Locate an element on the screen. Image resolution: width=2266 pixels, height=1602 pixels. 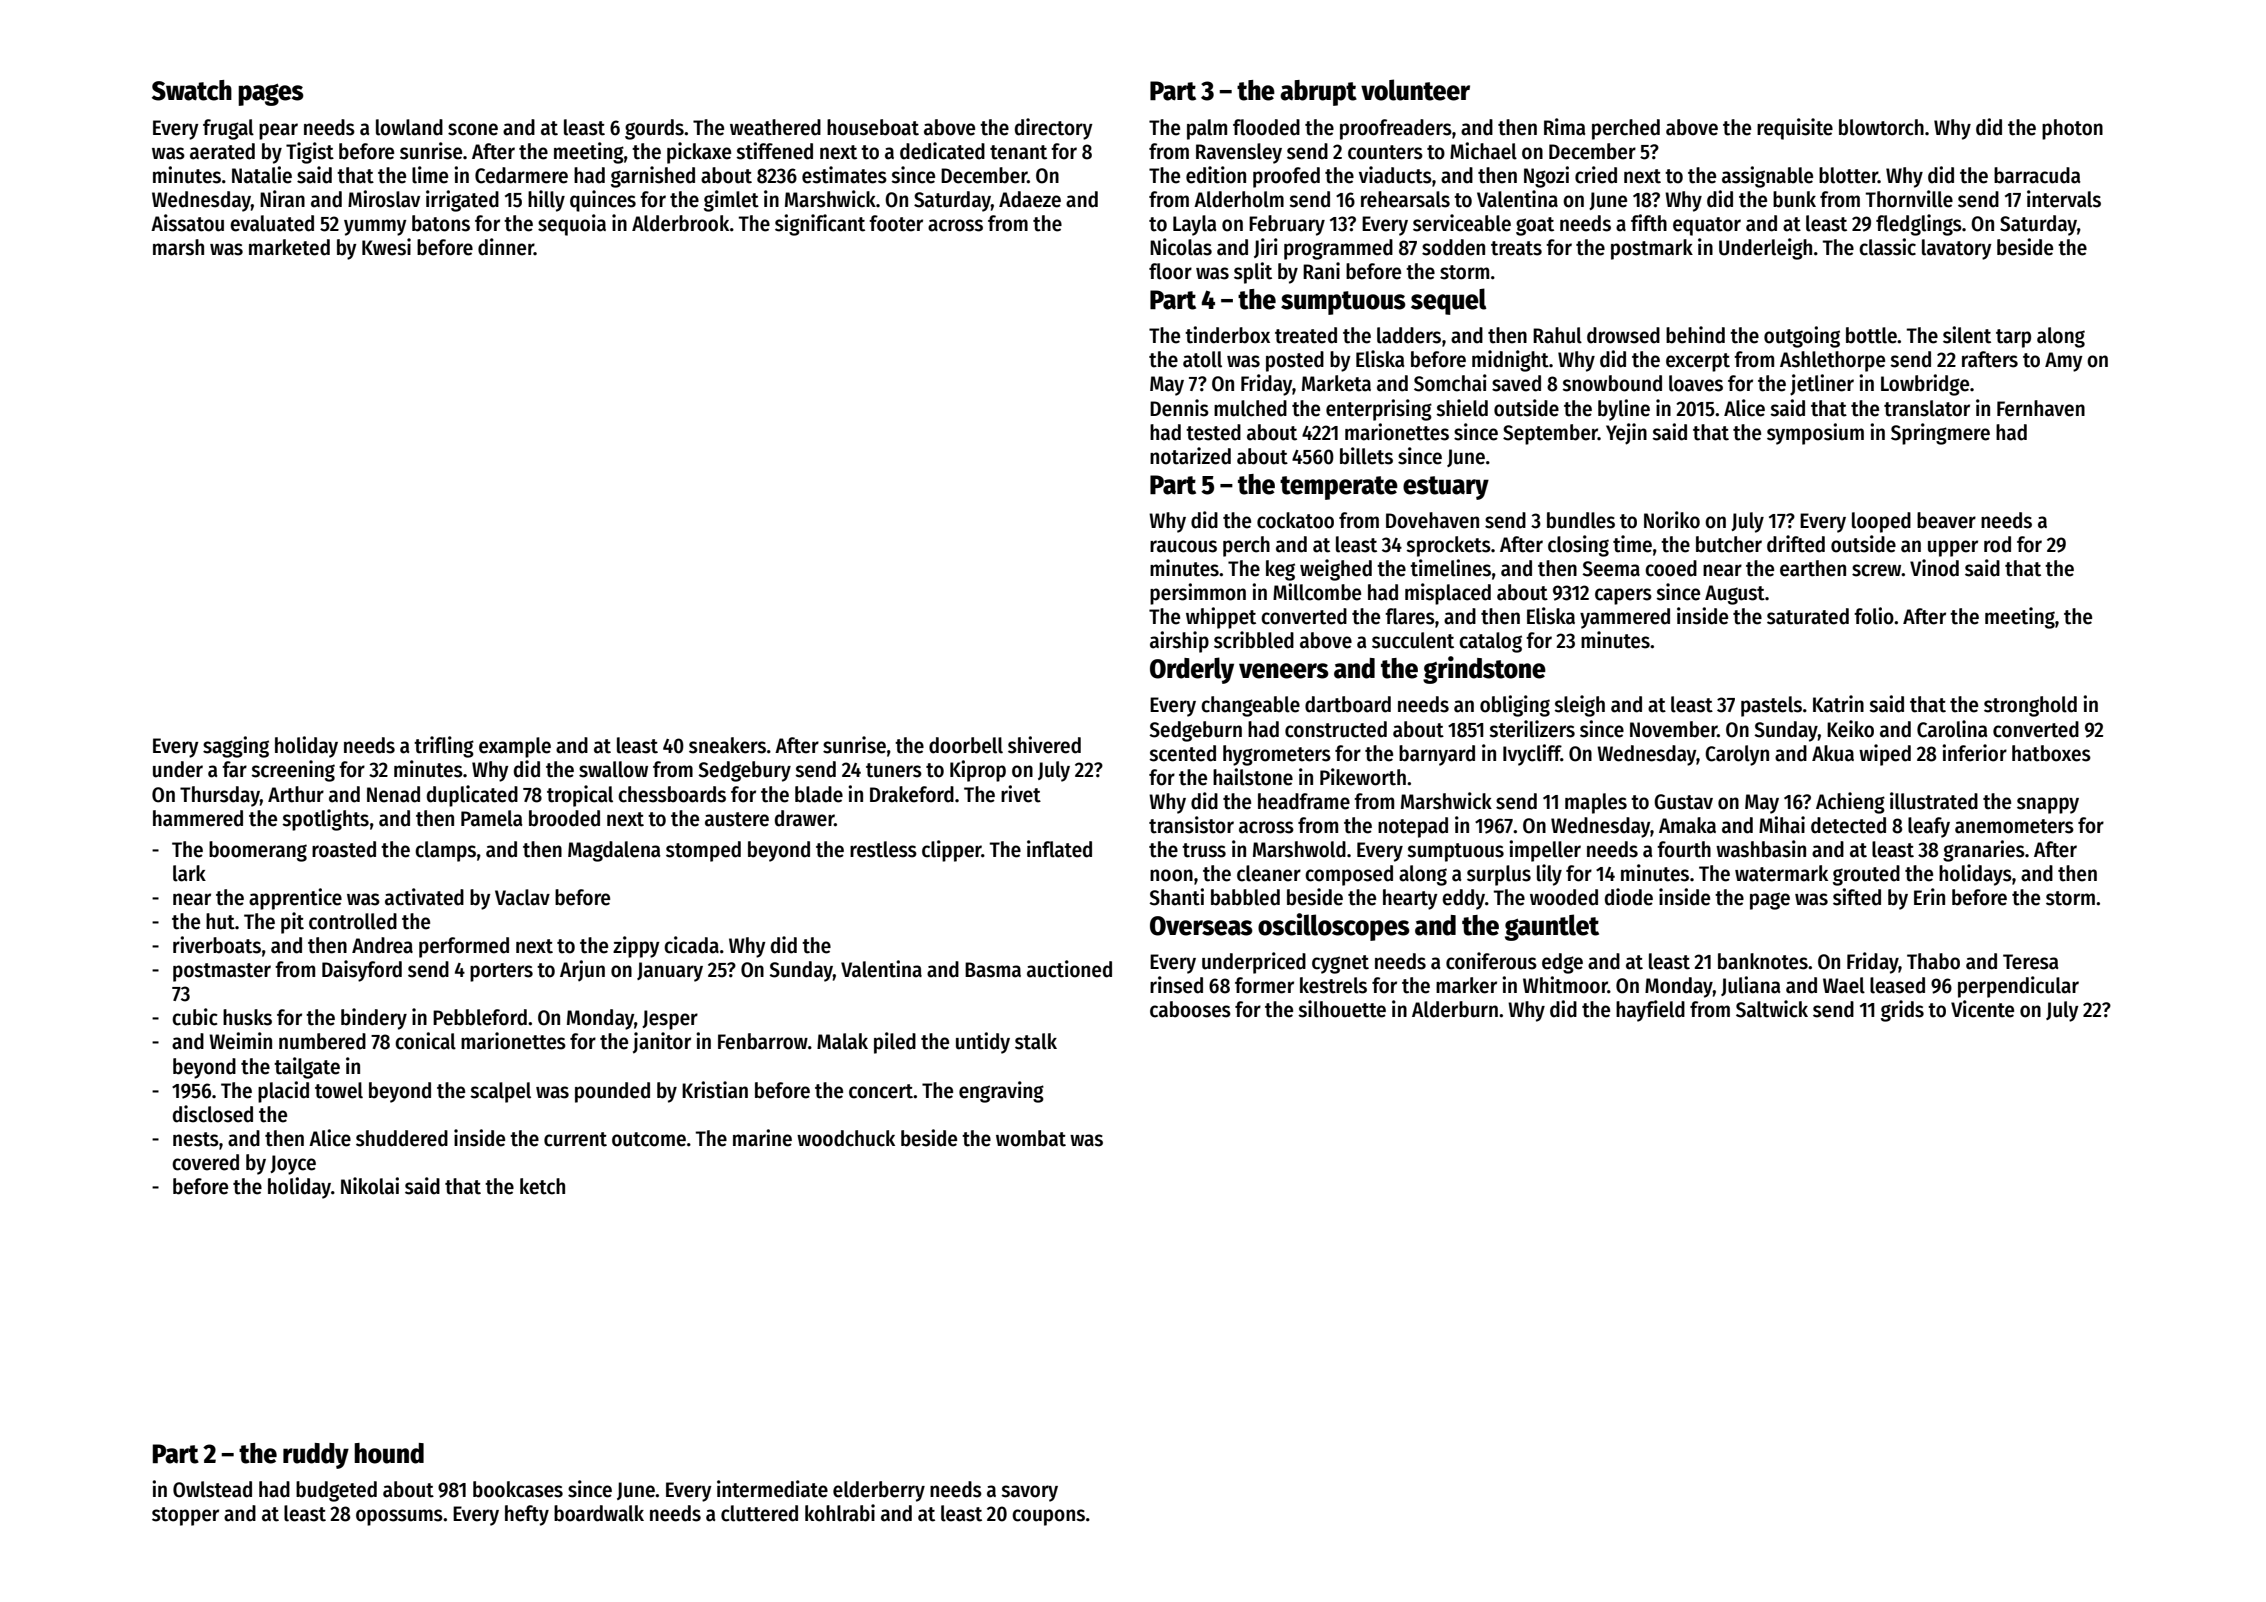
outcome is located at coordinates (649, 1139).
